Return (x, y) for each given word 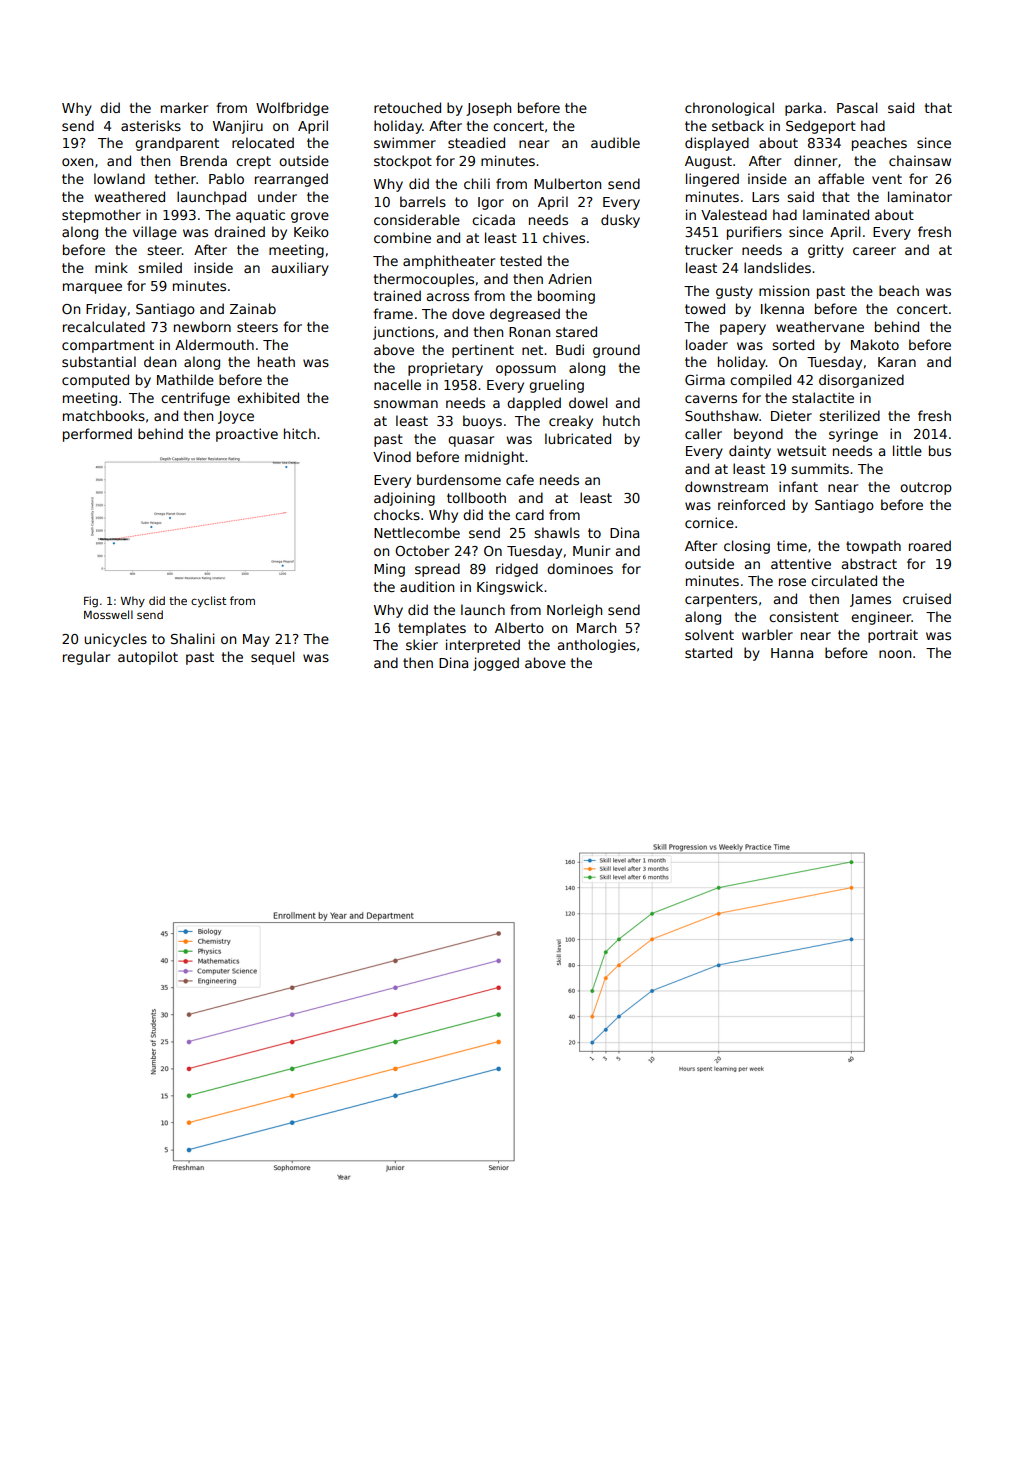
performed (97, 435)
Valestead (734, 214)
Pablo (226, 178)
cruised (927, 598)
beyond (758, 435)
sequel (273, 658)
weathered (129, 196)
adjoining (404, 499)
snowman (406, 404)
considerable (417, 219)
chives (564, 237)
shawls (557, 532)
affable (841, 178)
